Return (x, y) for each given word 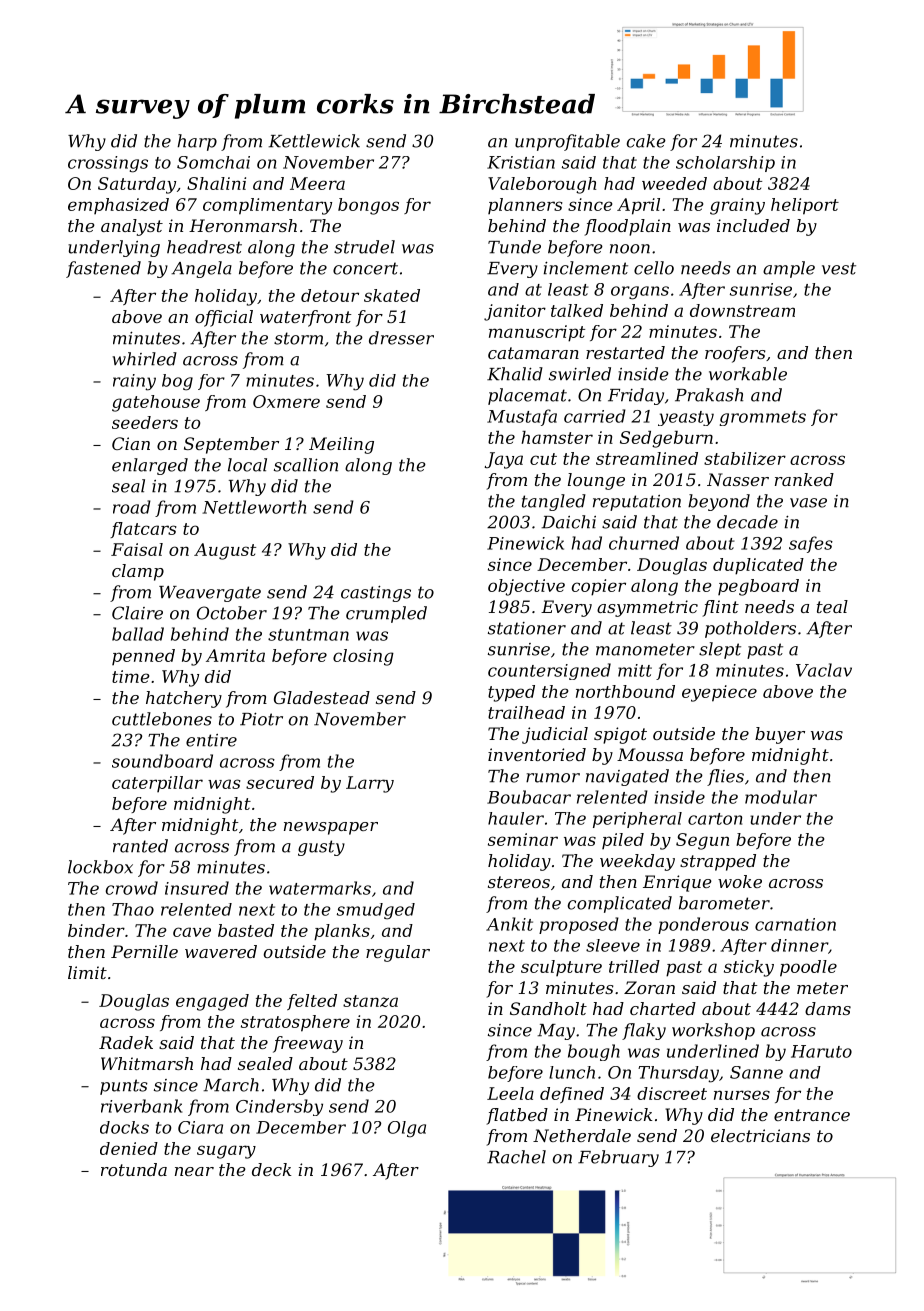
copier (598, 587)
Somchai (213, 162)
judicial (555, 735)
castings (376, 594)
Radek (126, 1042)
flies (725, 777)
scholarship (725, 164)
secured (280, 782)
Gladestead (322, 697)
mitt (635, 670)
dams (828, 1008)
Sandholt (548, 1008)
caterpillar (157, 784)
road (132, 507)
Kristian (521, 162)
